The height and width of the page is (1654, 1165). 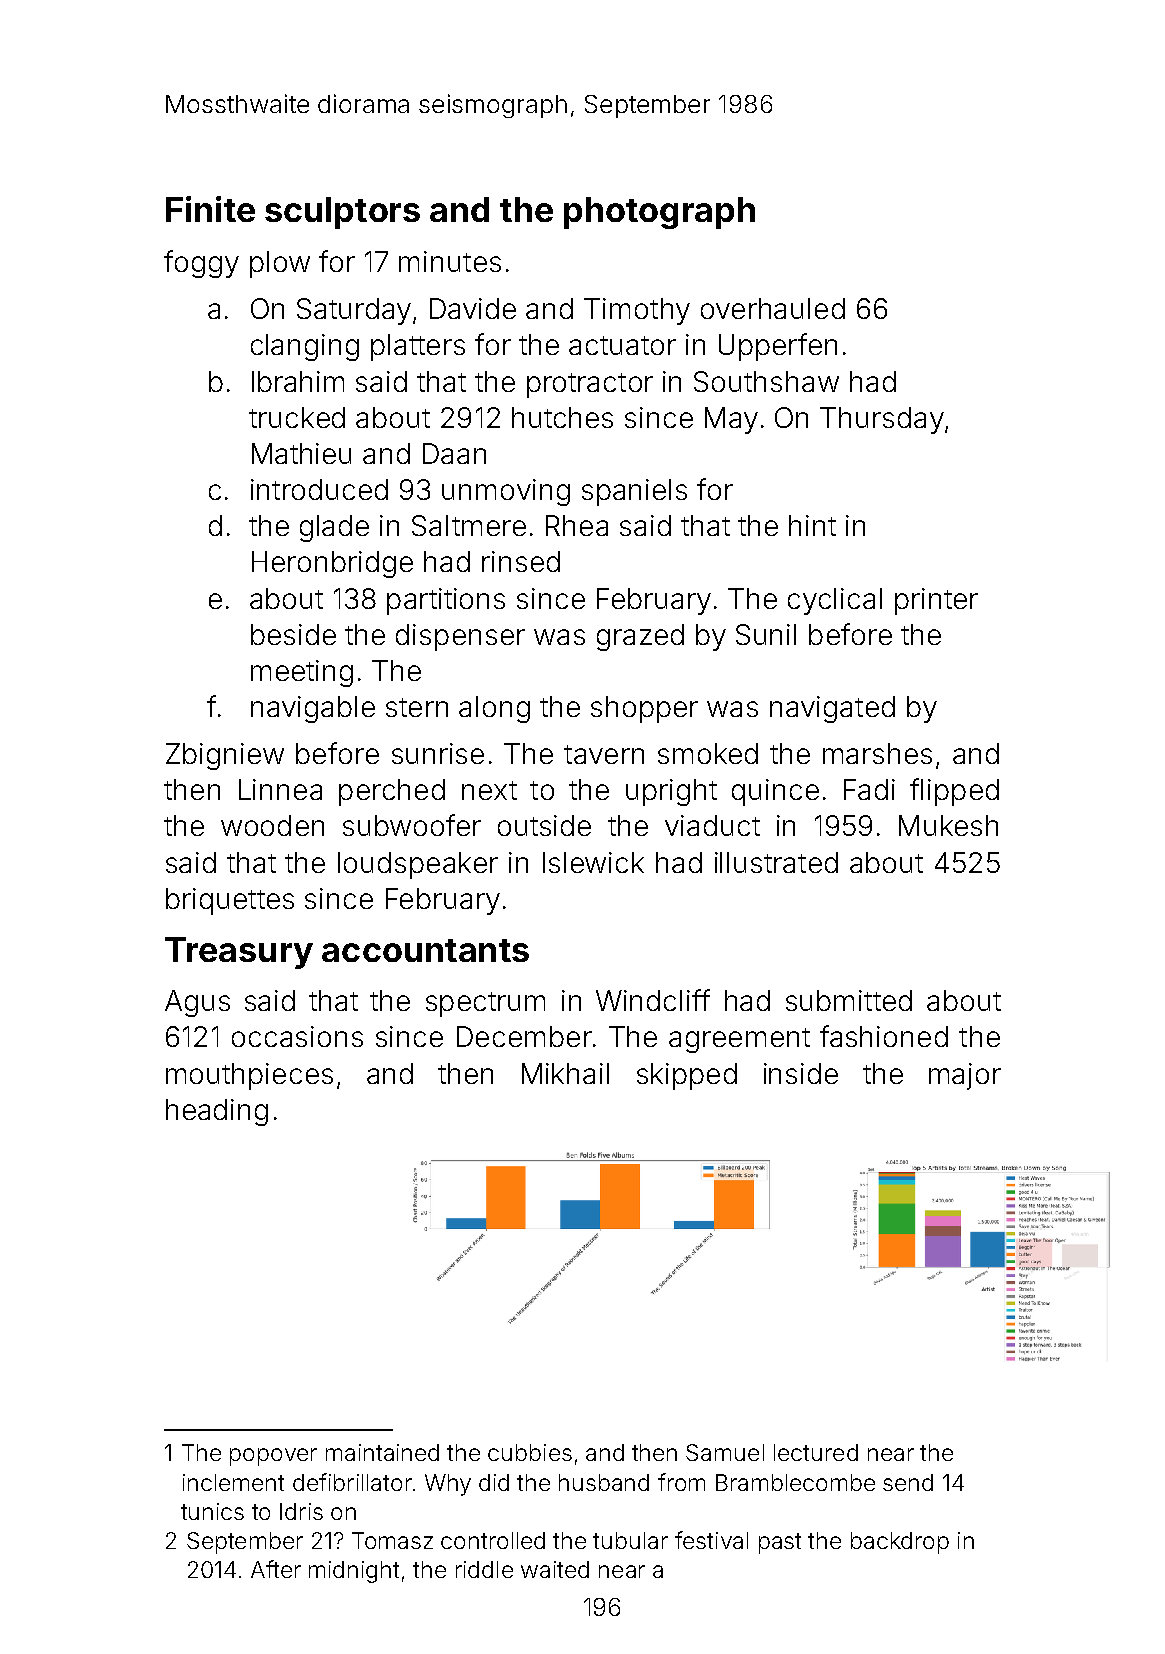 I want to click on fashioned, so click(x=884, y=1036).
